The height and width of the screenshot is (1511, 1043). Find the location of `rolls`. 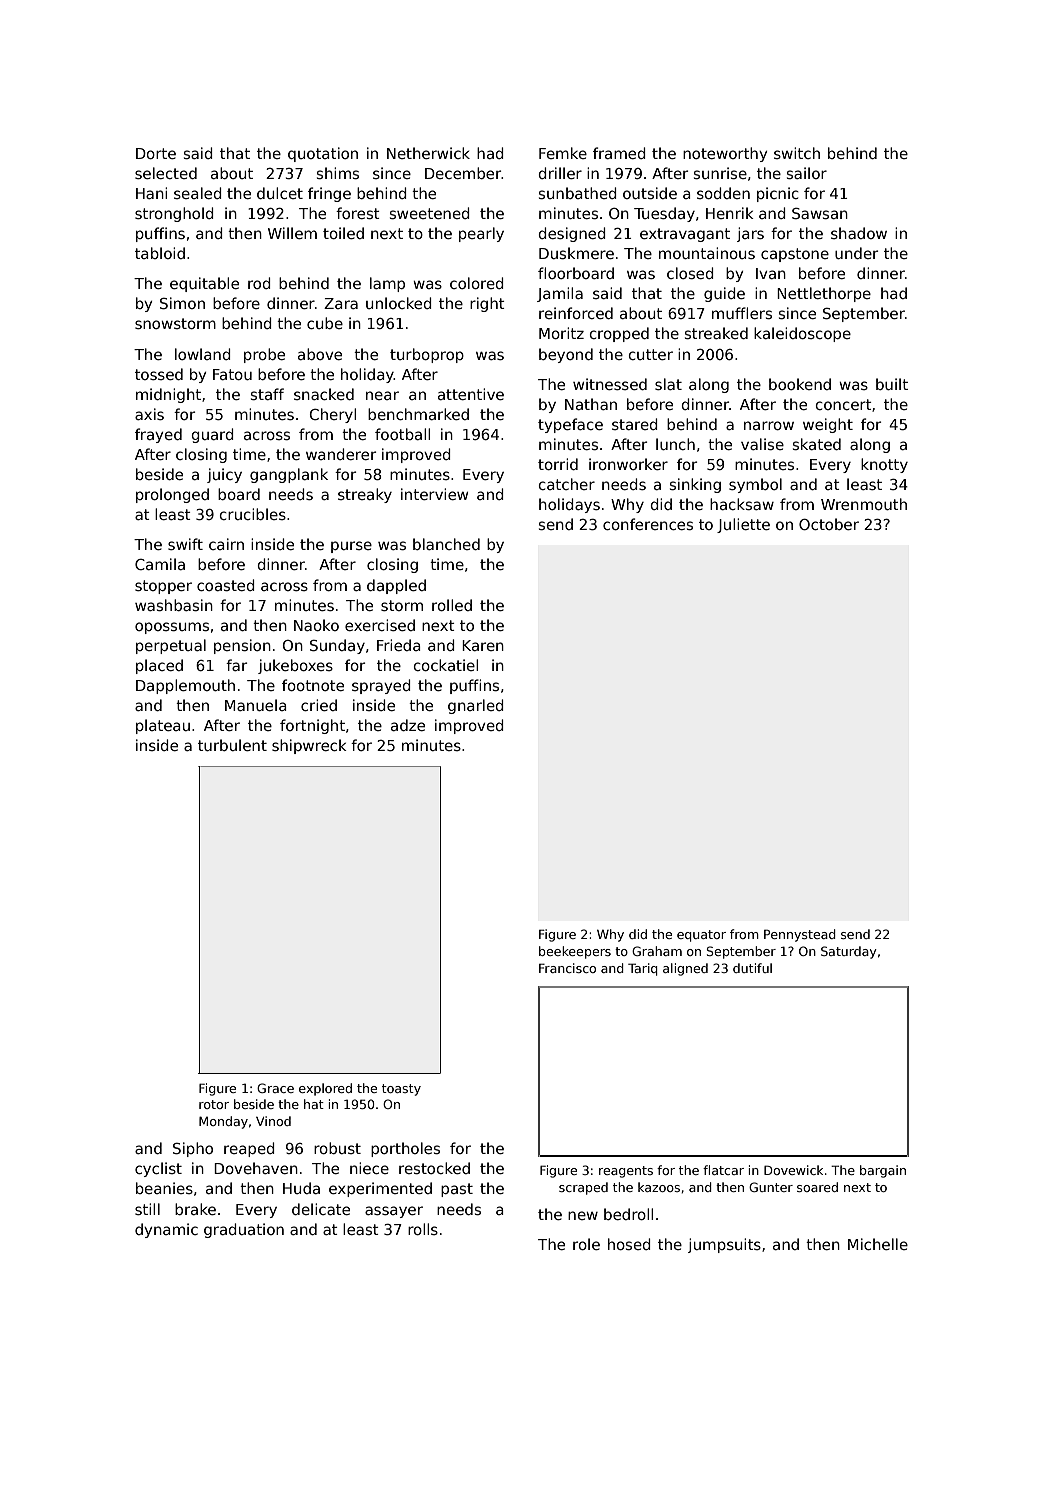

rolls is located at coordinates (423, 1229).
